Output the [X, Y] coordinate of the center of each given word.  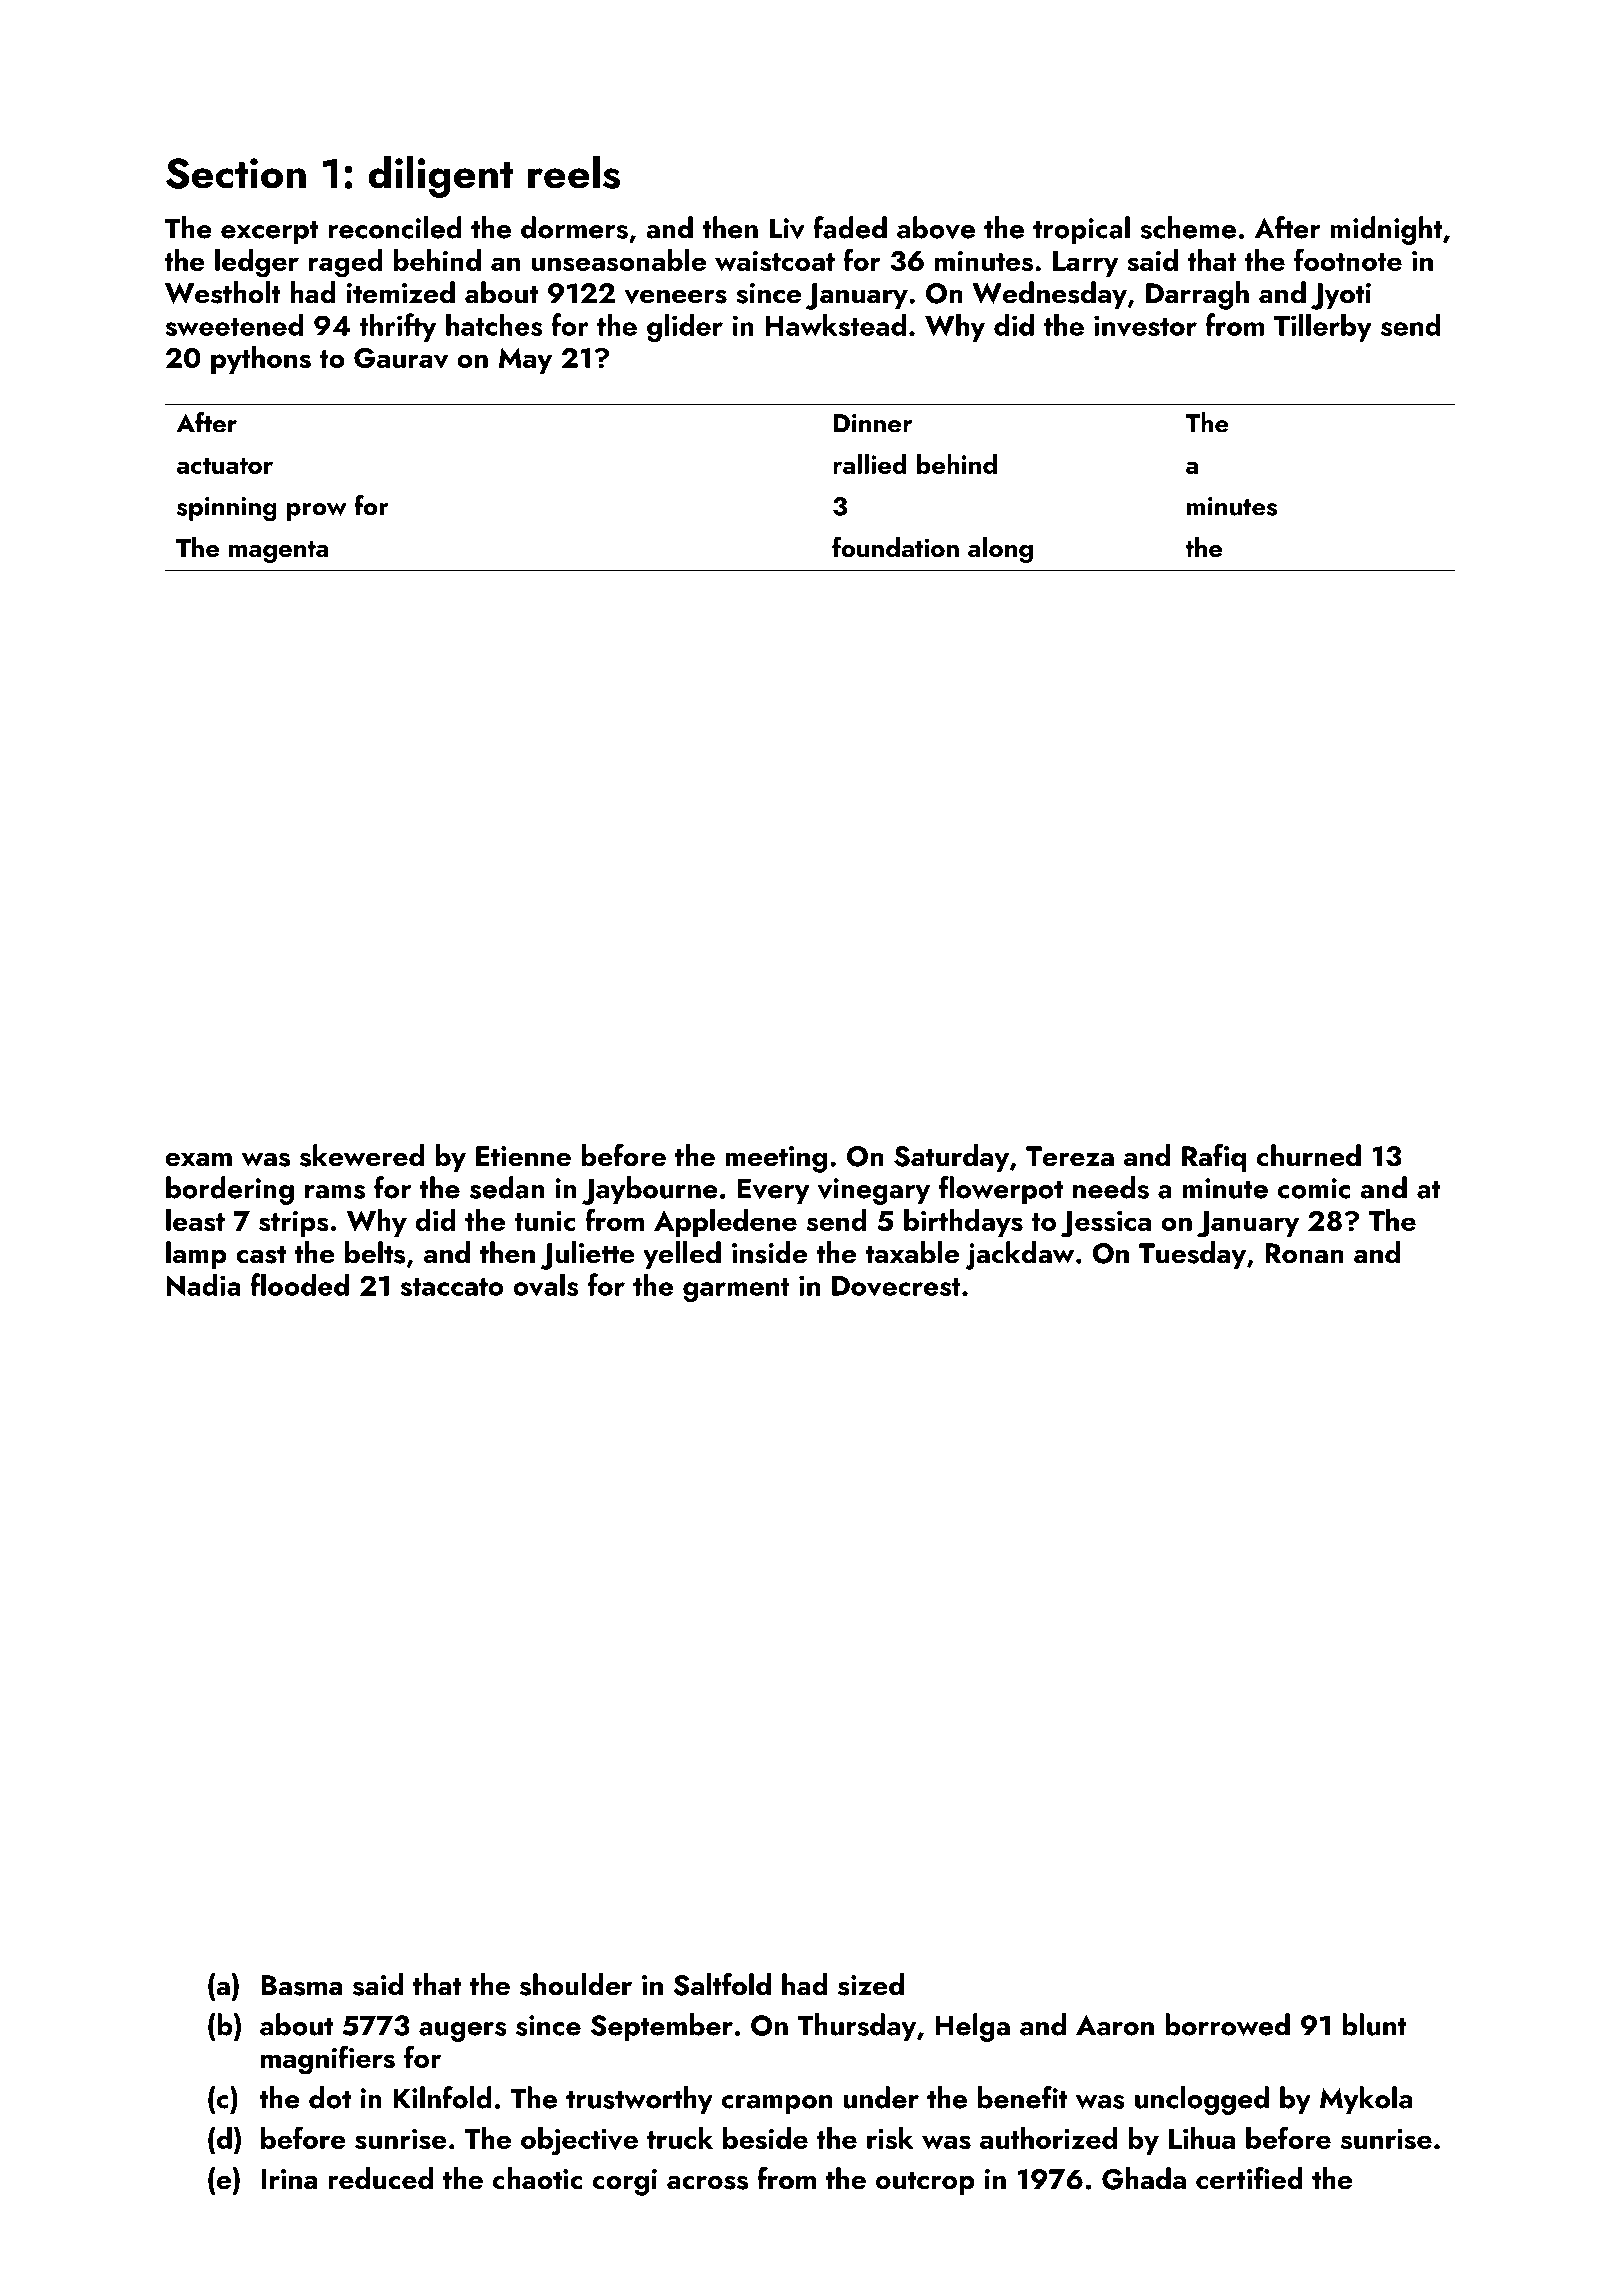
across [707, 2183]
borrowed [1227, 2024]
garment [736, 1290]
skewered [362, 1155]
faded [850, 227]
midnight [1386, 230]
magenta [278, 552]
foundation [895, 547]
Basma [301, 1985]
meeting [776, 1159]
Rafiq [1214, 1158]
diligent [441, 176]
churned [1309, 1155]
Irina [289, 2179]
